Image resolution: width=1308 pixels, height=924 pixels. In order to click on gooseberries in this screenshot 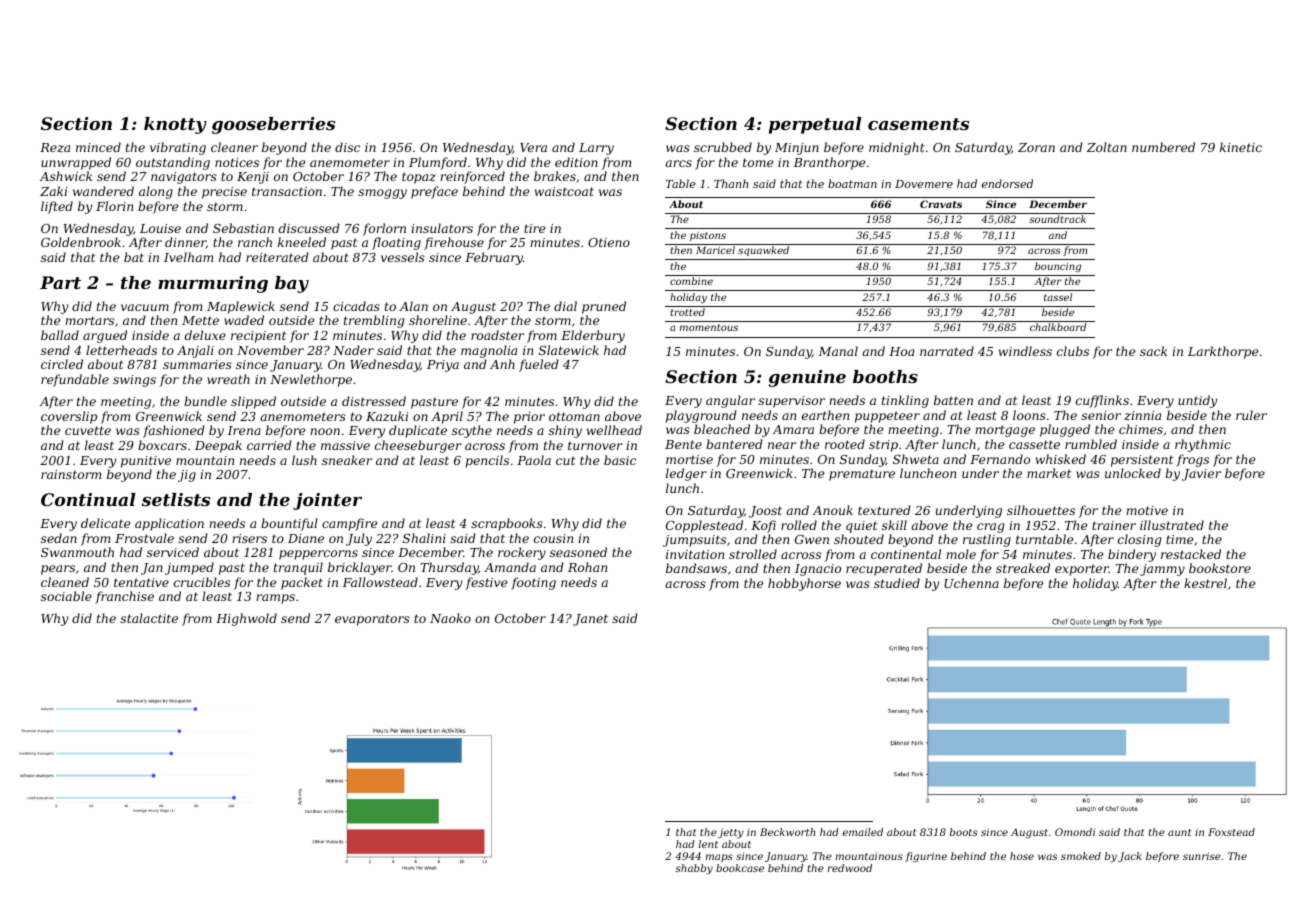, I will do `click(273, 125)`.
